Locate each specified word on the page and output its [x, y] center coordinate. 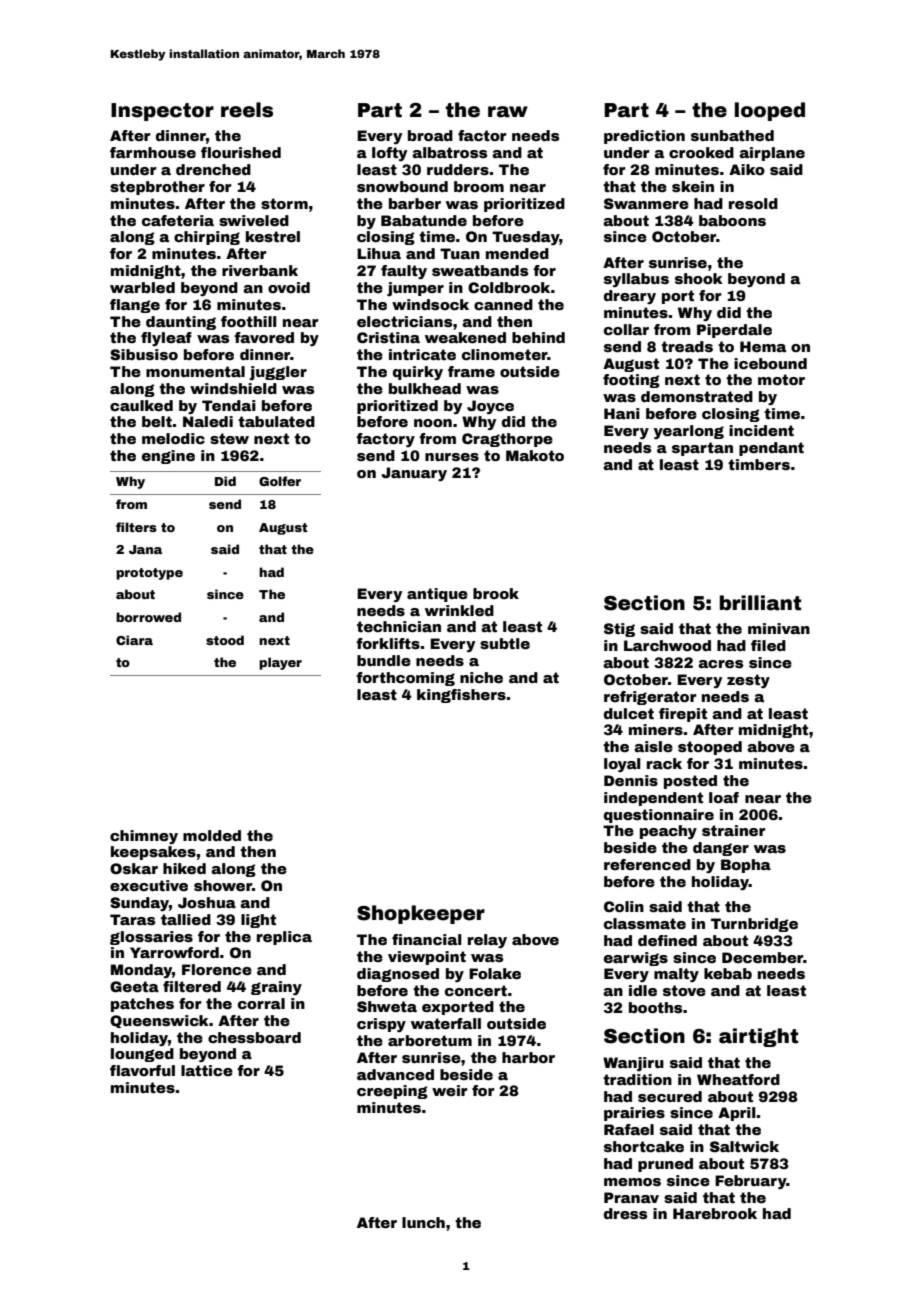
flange [135, 306]
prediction [644, 137]
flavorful [142, 1070]
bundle [384, 660]
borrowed [148, 617]
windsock [430, 304]
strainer [733, 830]
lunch [423, 1222]
